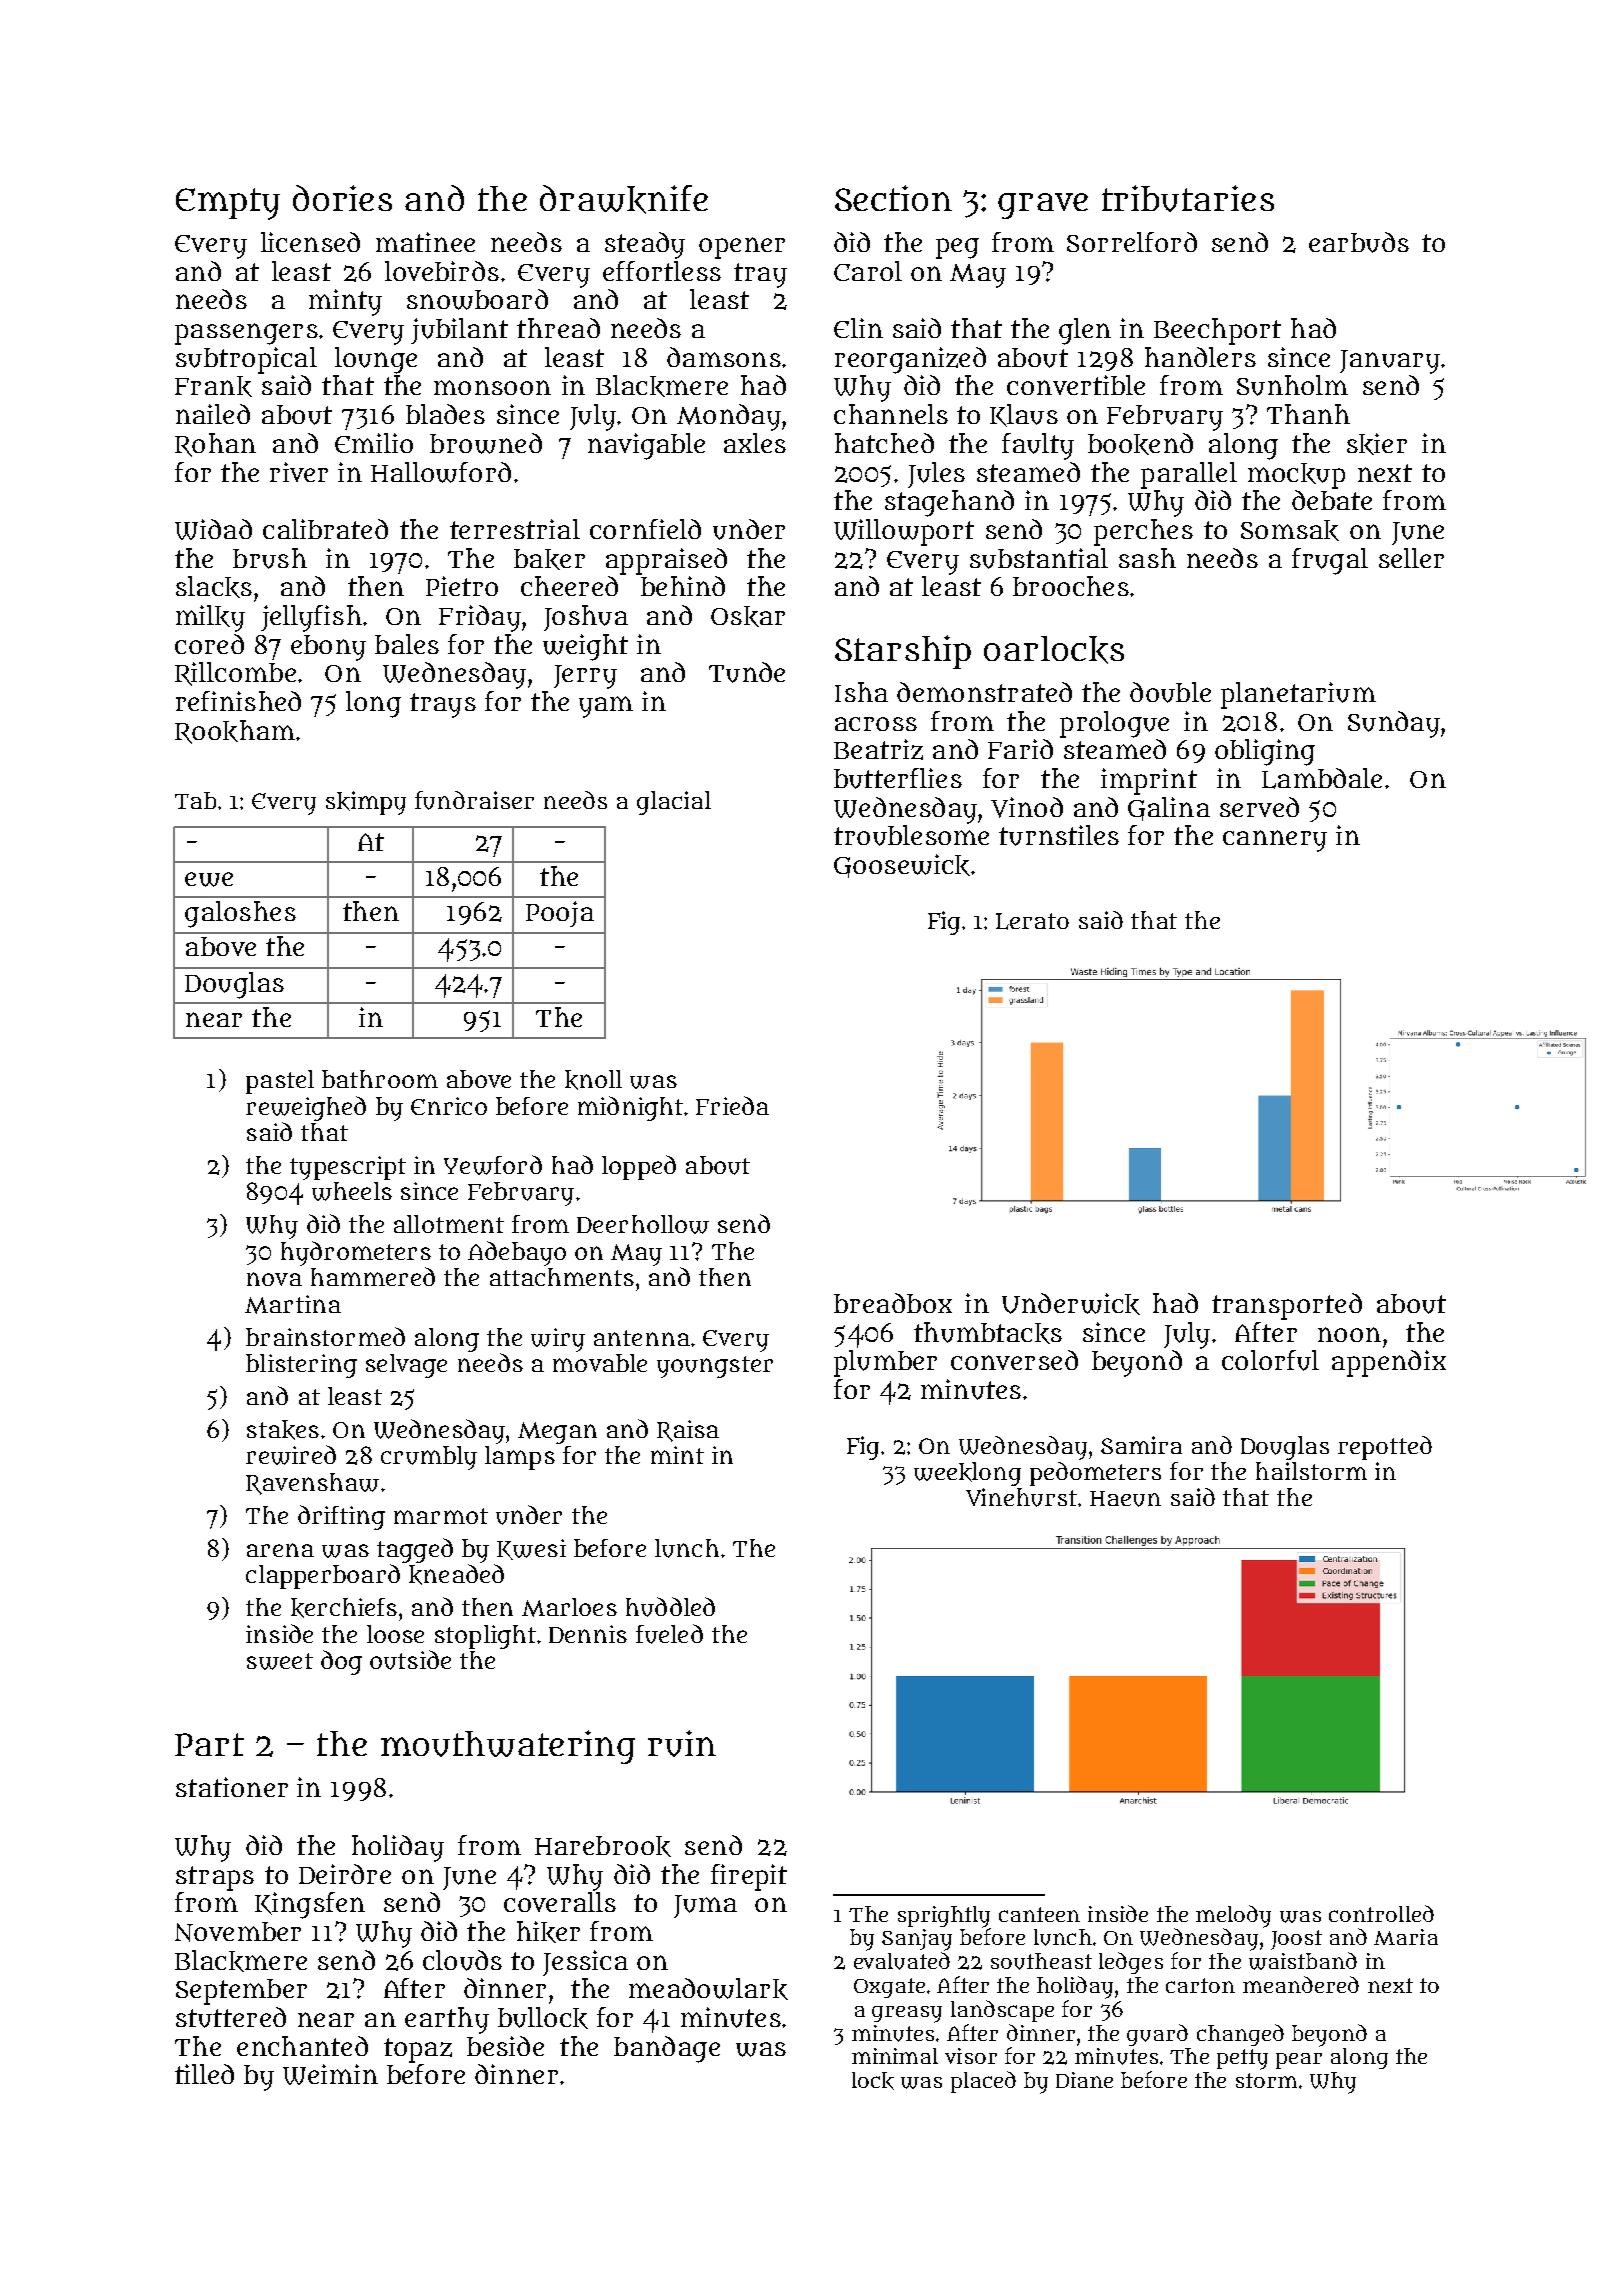  What do you see at coordinates (603, 1846) in the document?
I see `Harebrook` at bounding box center [603, 1846].
